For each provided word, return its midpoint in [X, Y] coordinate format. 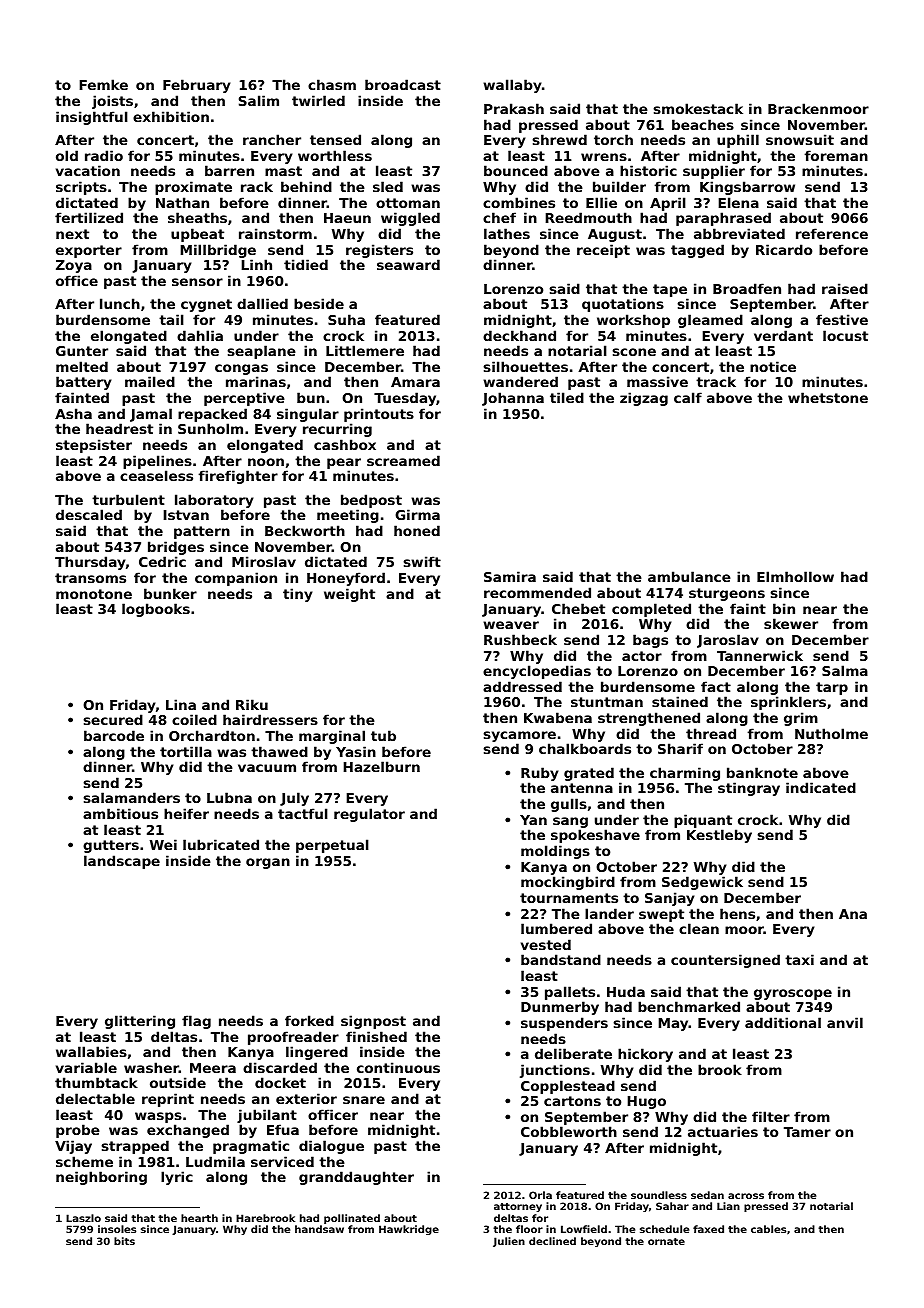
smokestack [698, 108]
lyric [177, 1178]
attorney [518, 1207]
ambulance [689, 576]
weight [349, 595]
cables [768, 1229]
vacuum [267, 768]
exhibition [171, 116]
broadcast [403, 84]
